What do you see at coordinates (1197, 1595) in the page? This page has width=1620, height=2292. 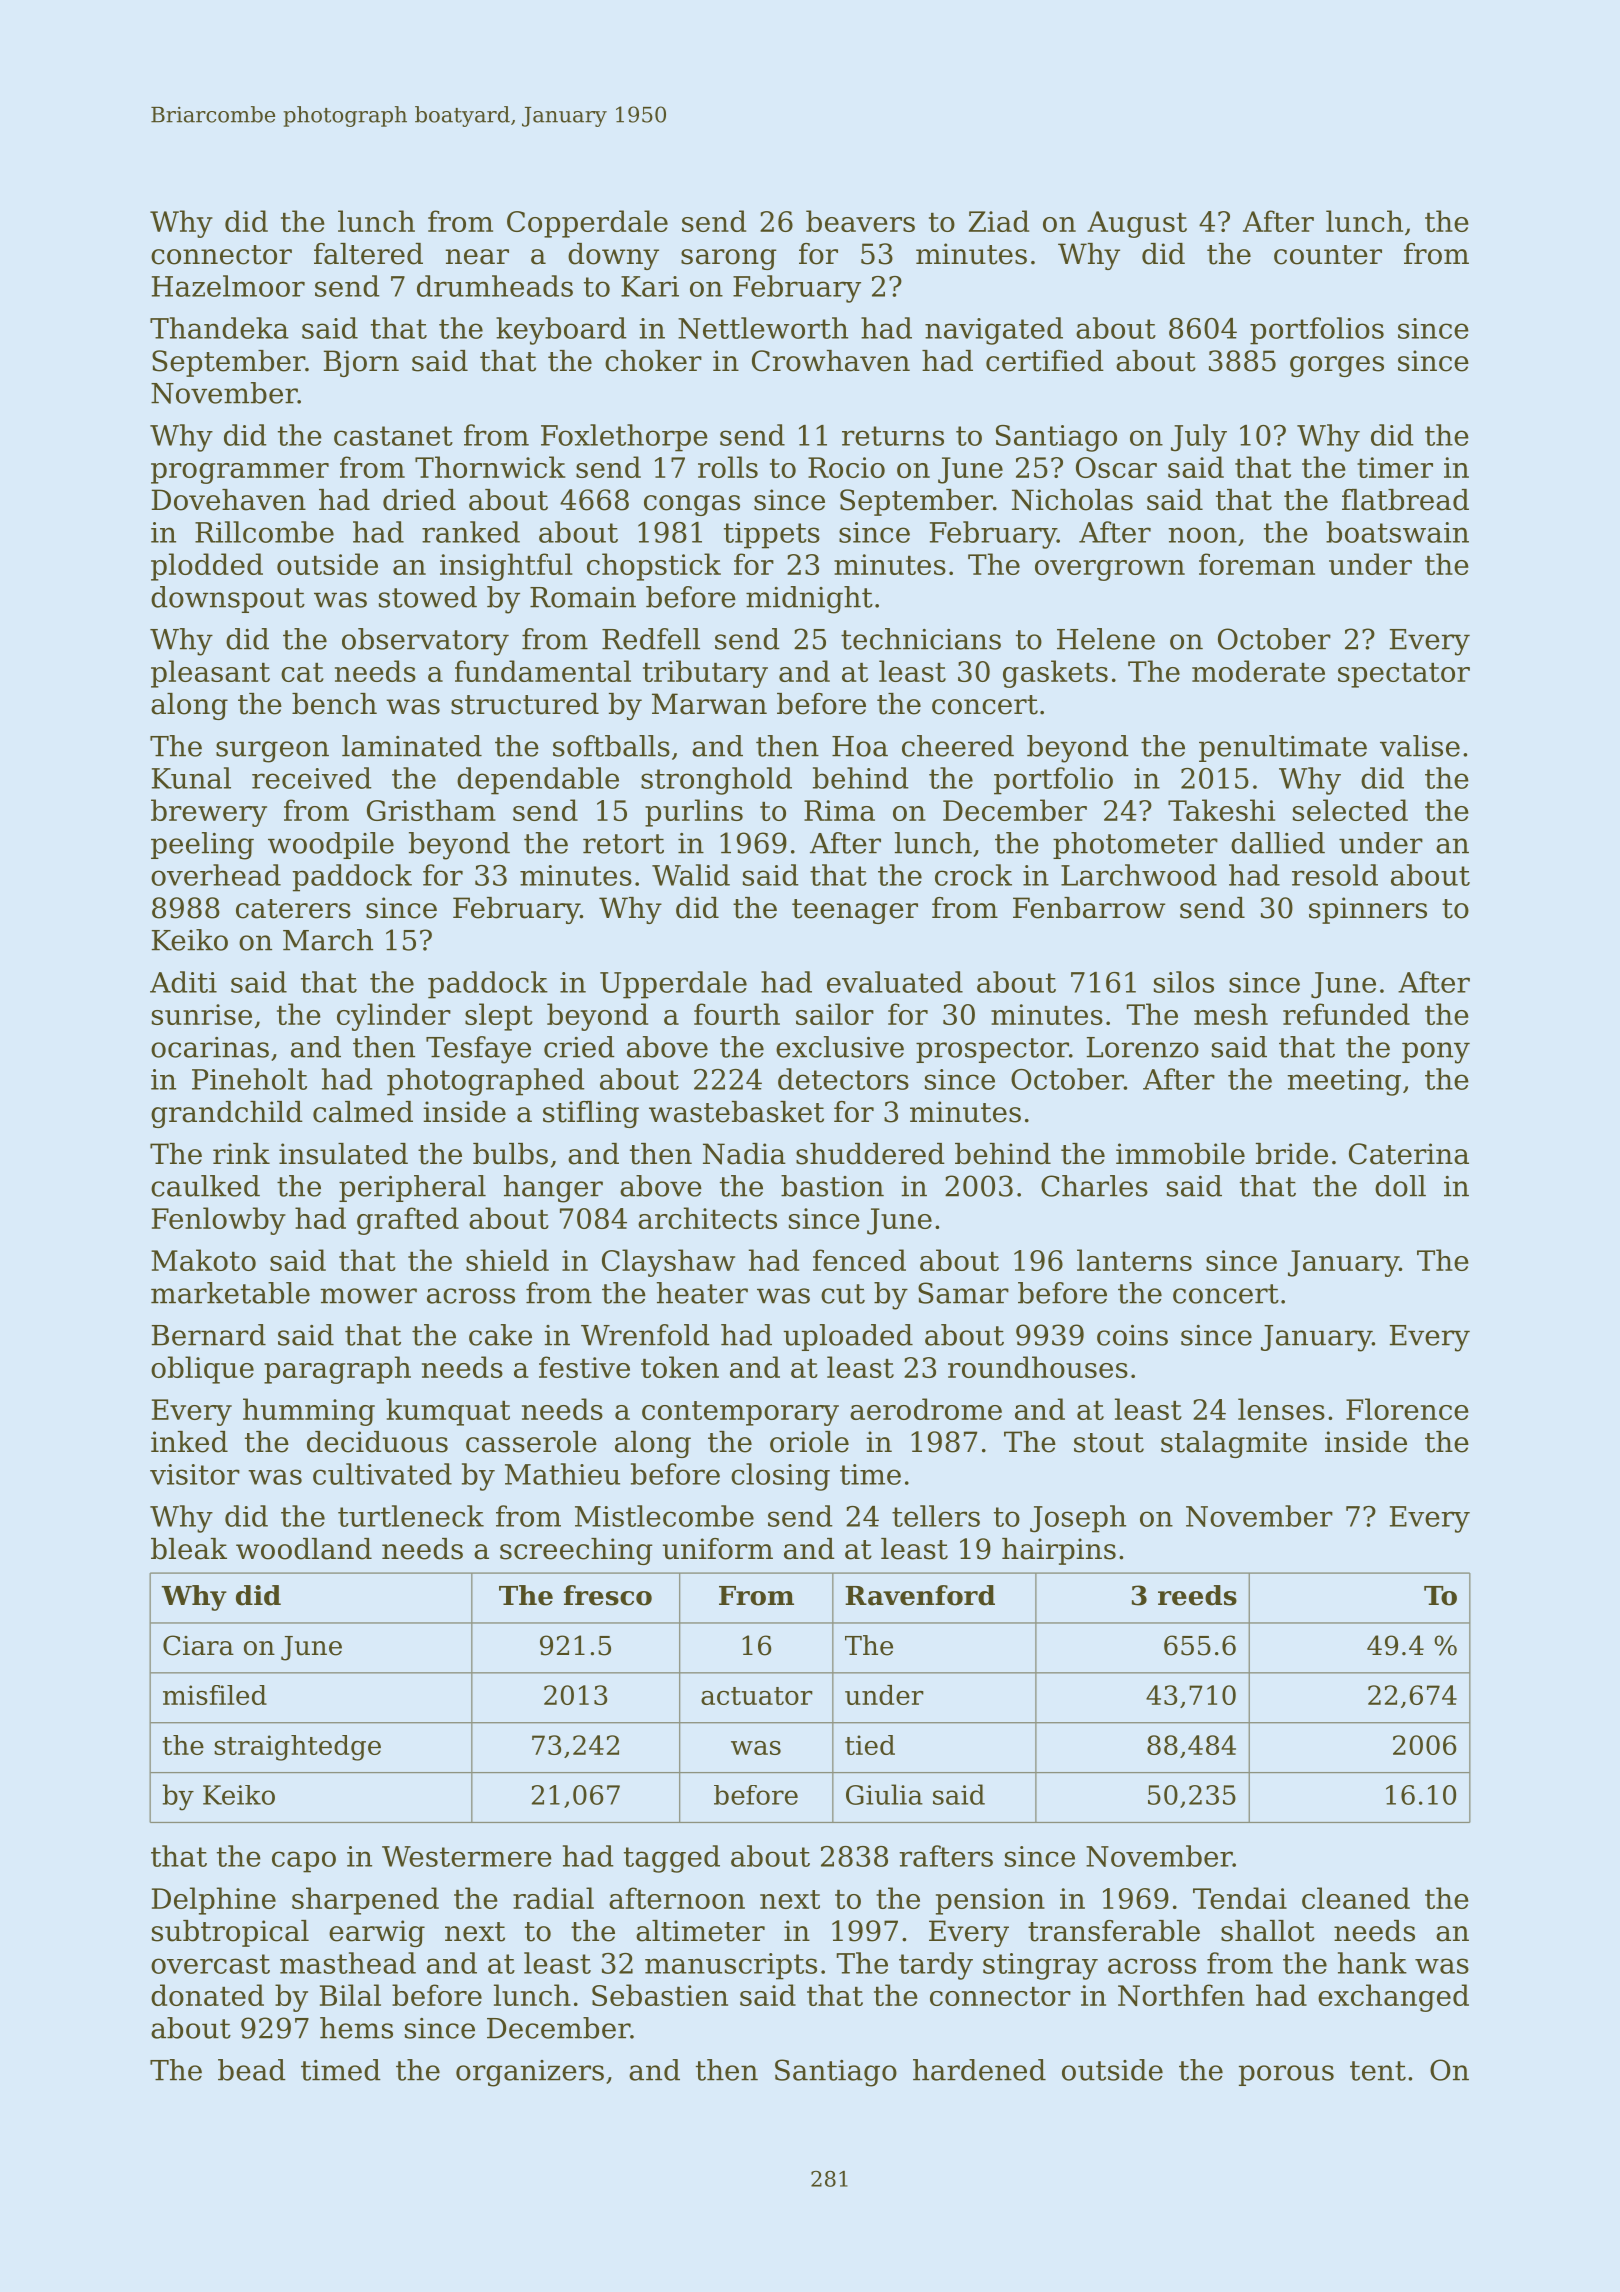 I see `reeds` at bounding box center [1197, 1595].
